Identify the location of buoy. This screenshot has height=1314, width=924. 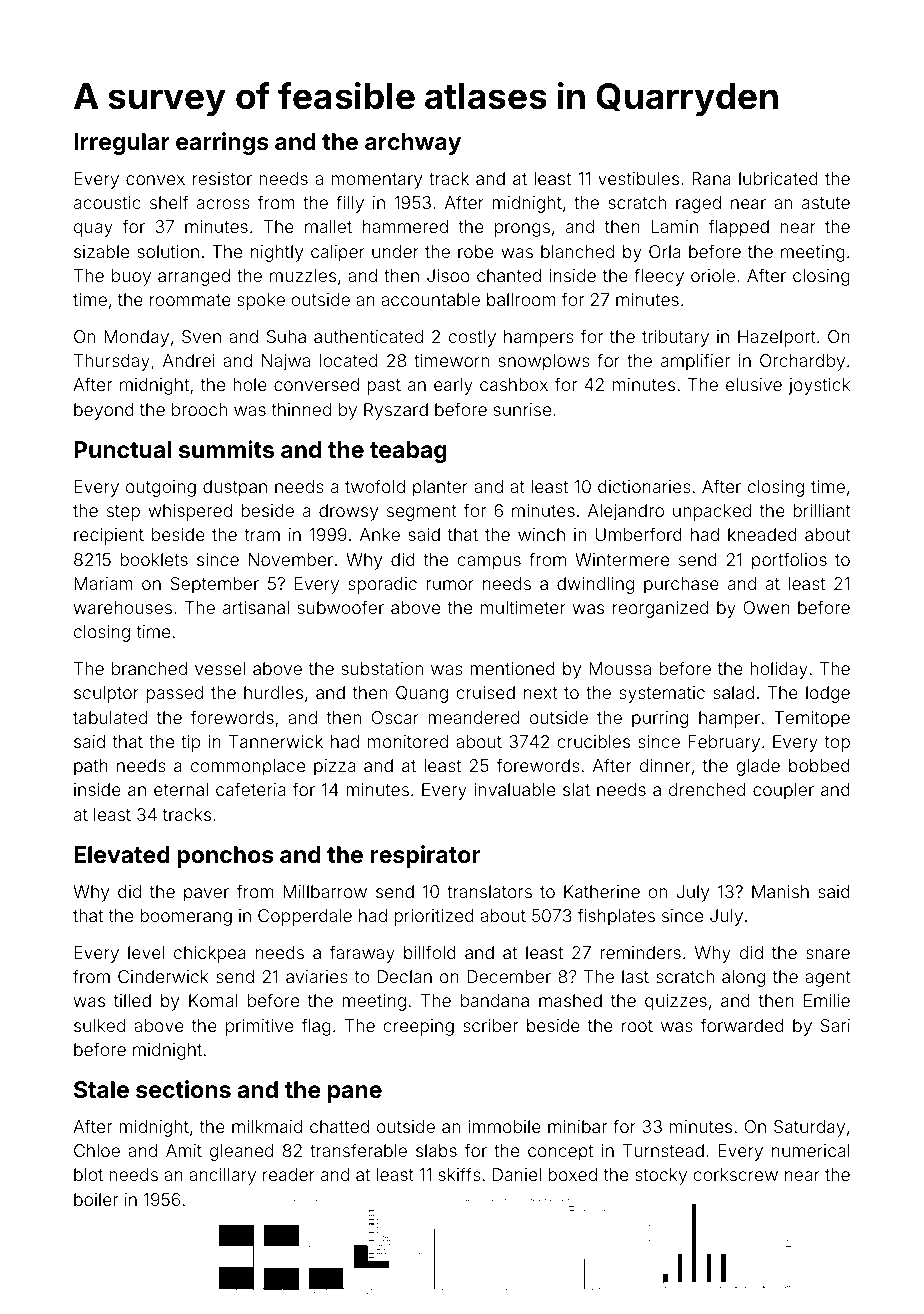
(131, 277).
